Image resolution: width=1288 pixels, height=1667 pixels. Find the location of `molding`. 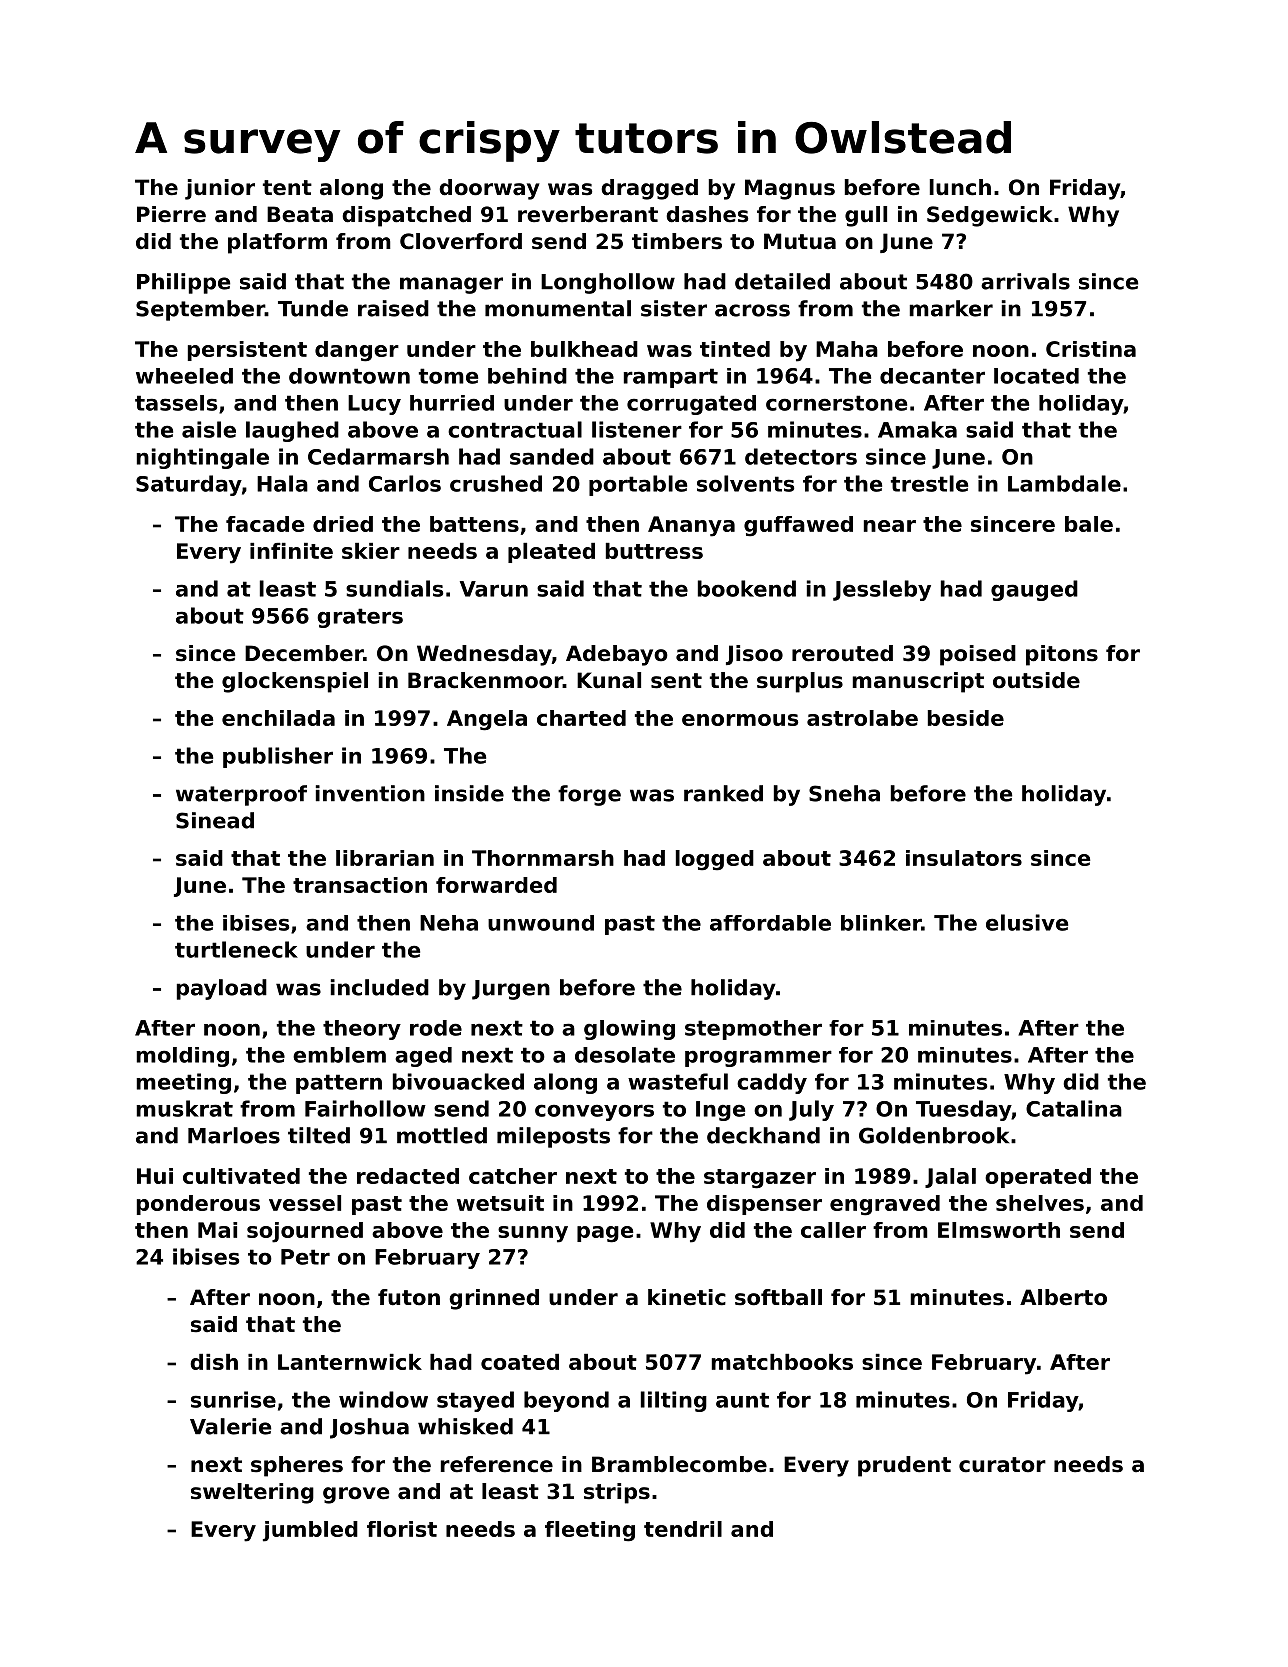

molding is located at coordinates (182, 1057).
